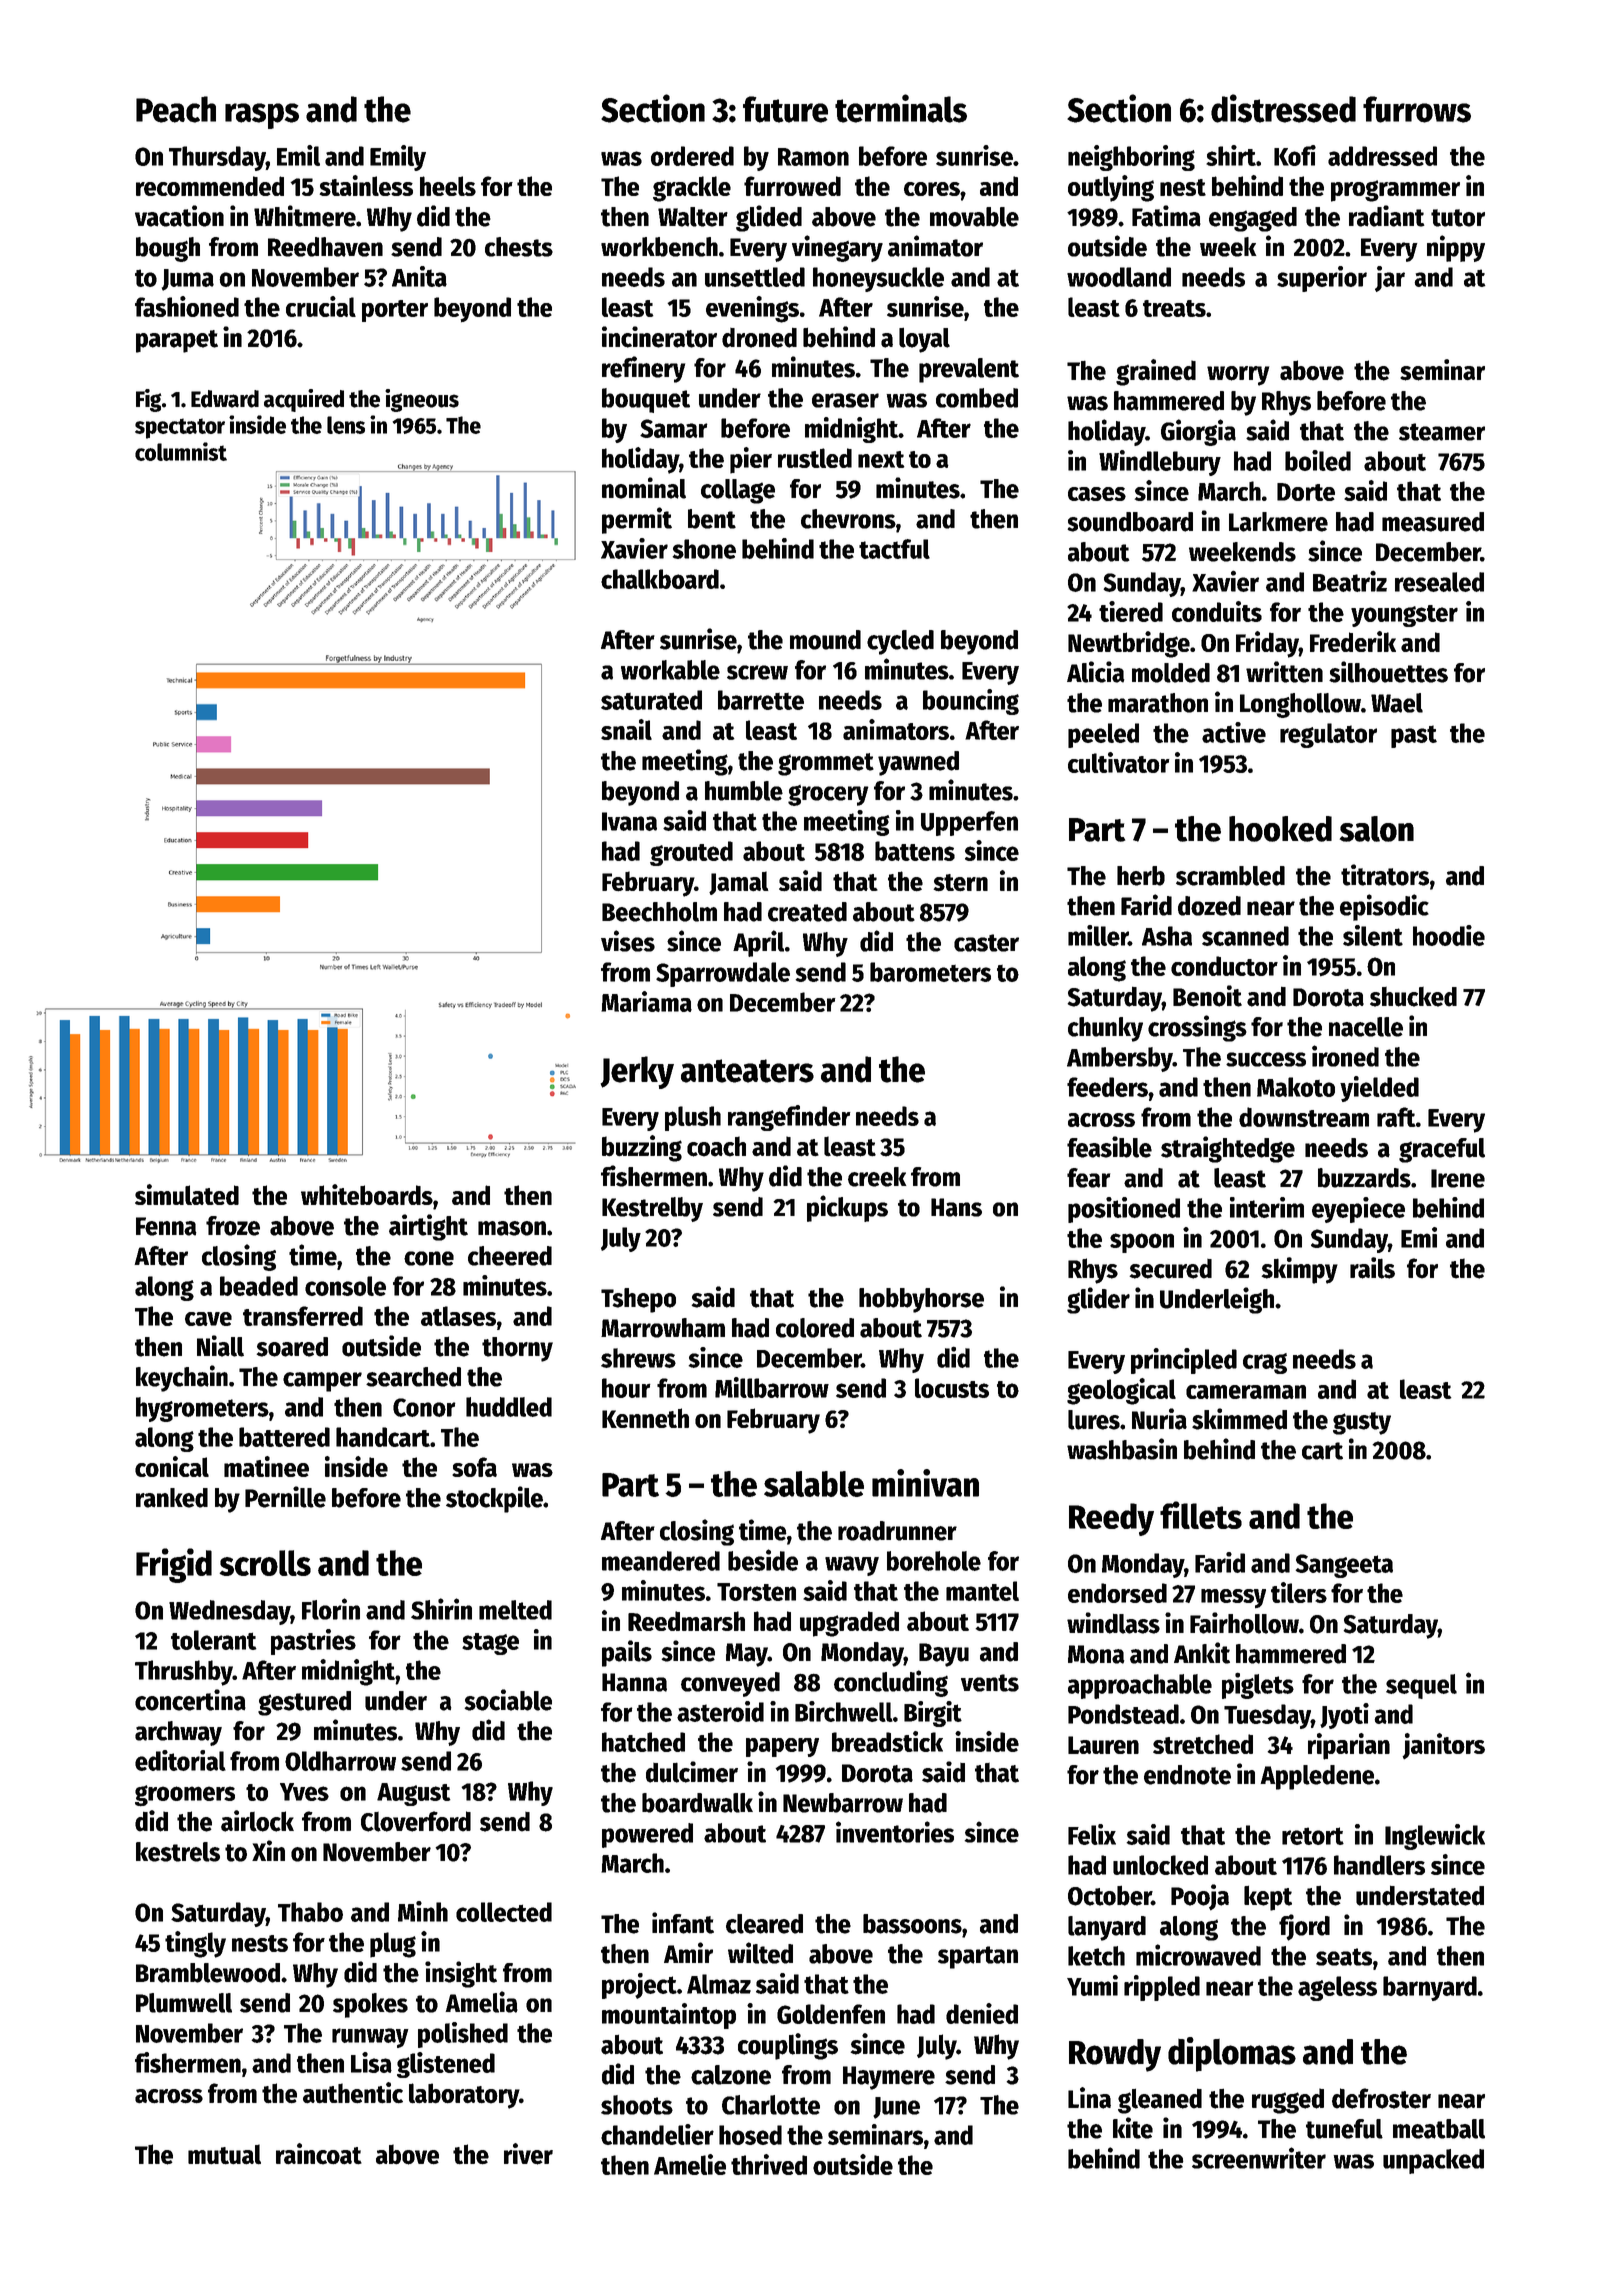  Describe the element at coordinates (1283, 108) in the screenshot. I see `distressed` at that location.
